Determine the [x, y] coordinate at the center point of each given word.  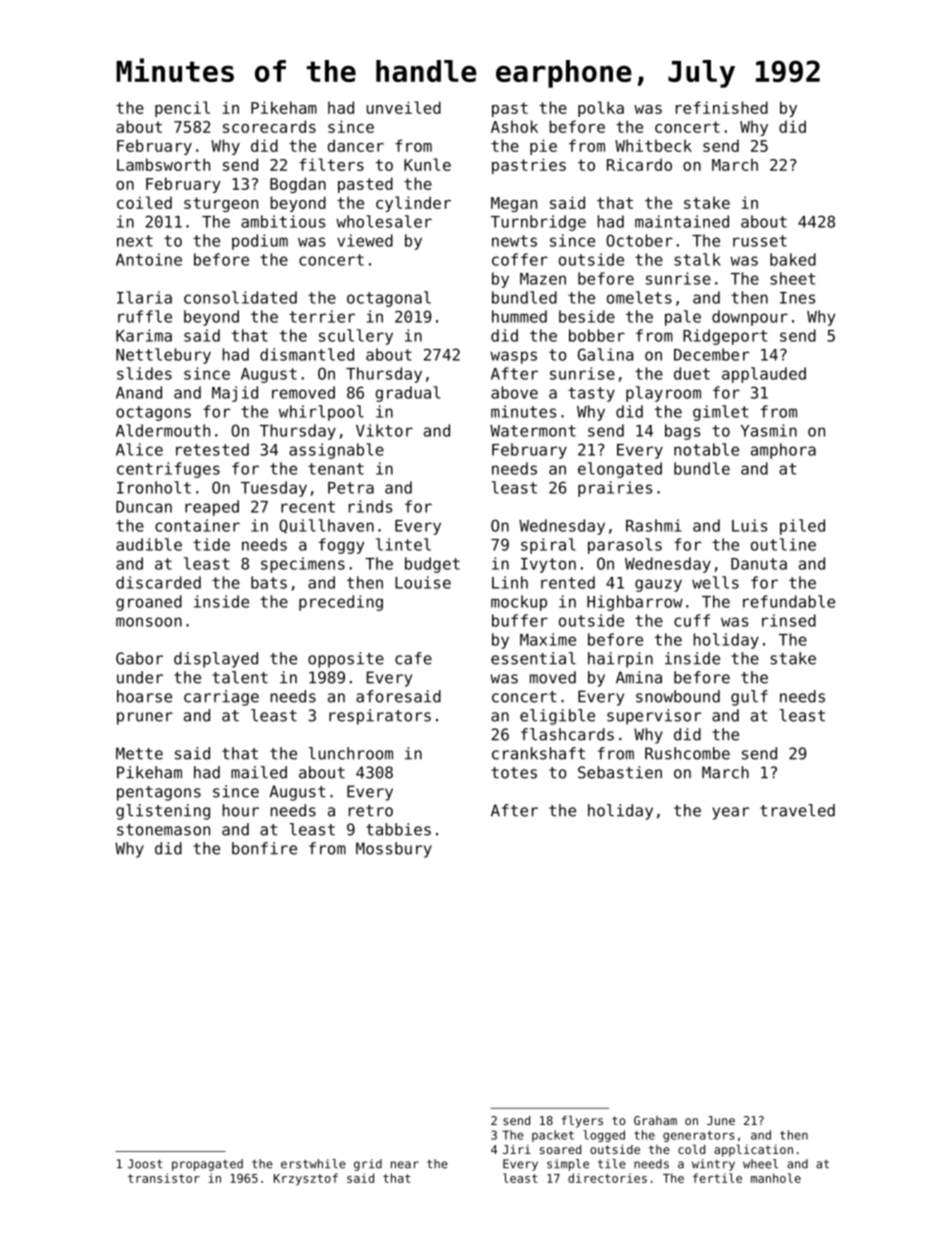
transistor [164, 1178]
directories [607, 1178]
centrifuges [168, 470]
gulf [749, 698]
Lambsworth [163, 164]
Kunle [427, 164]
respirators [380, 717]
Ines [797, 298]
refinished [722, 107]
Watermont [533, 431]
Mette [139, 753]
